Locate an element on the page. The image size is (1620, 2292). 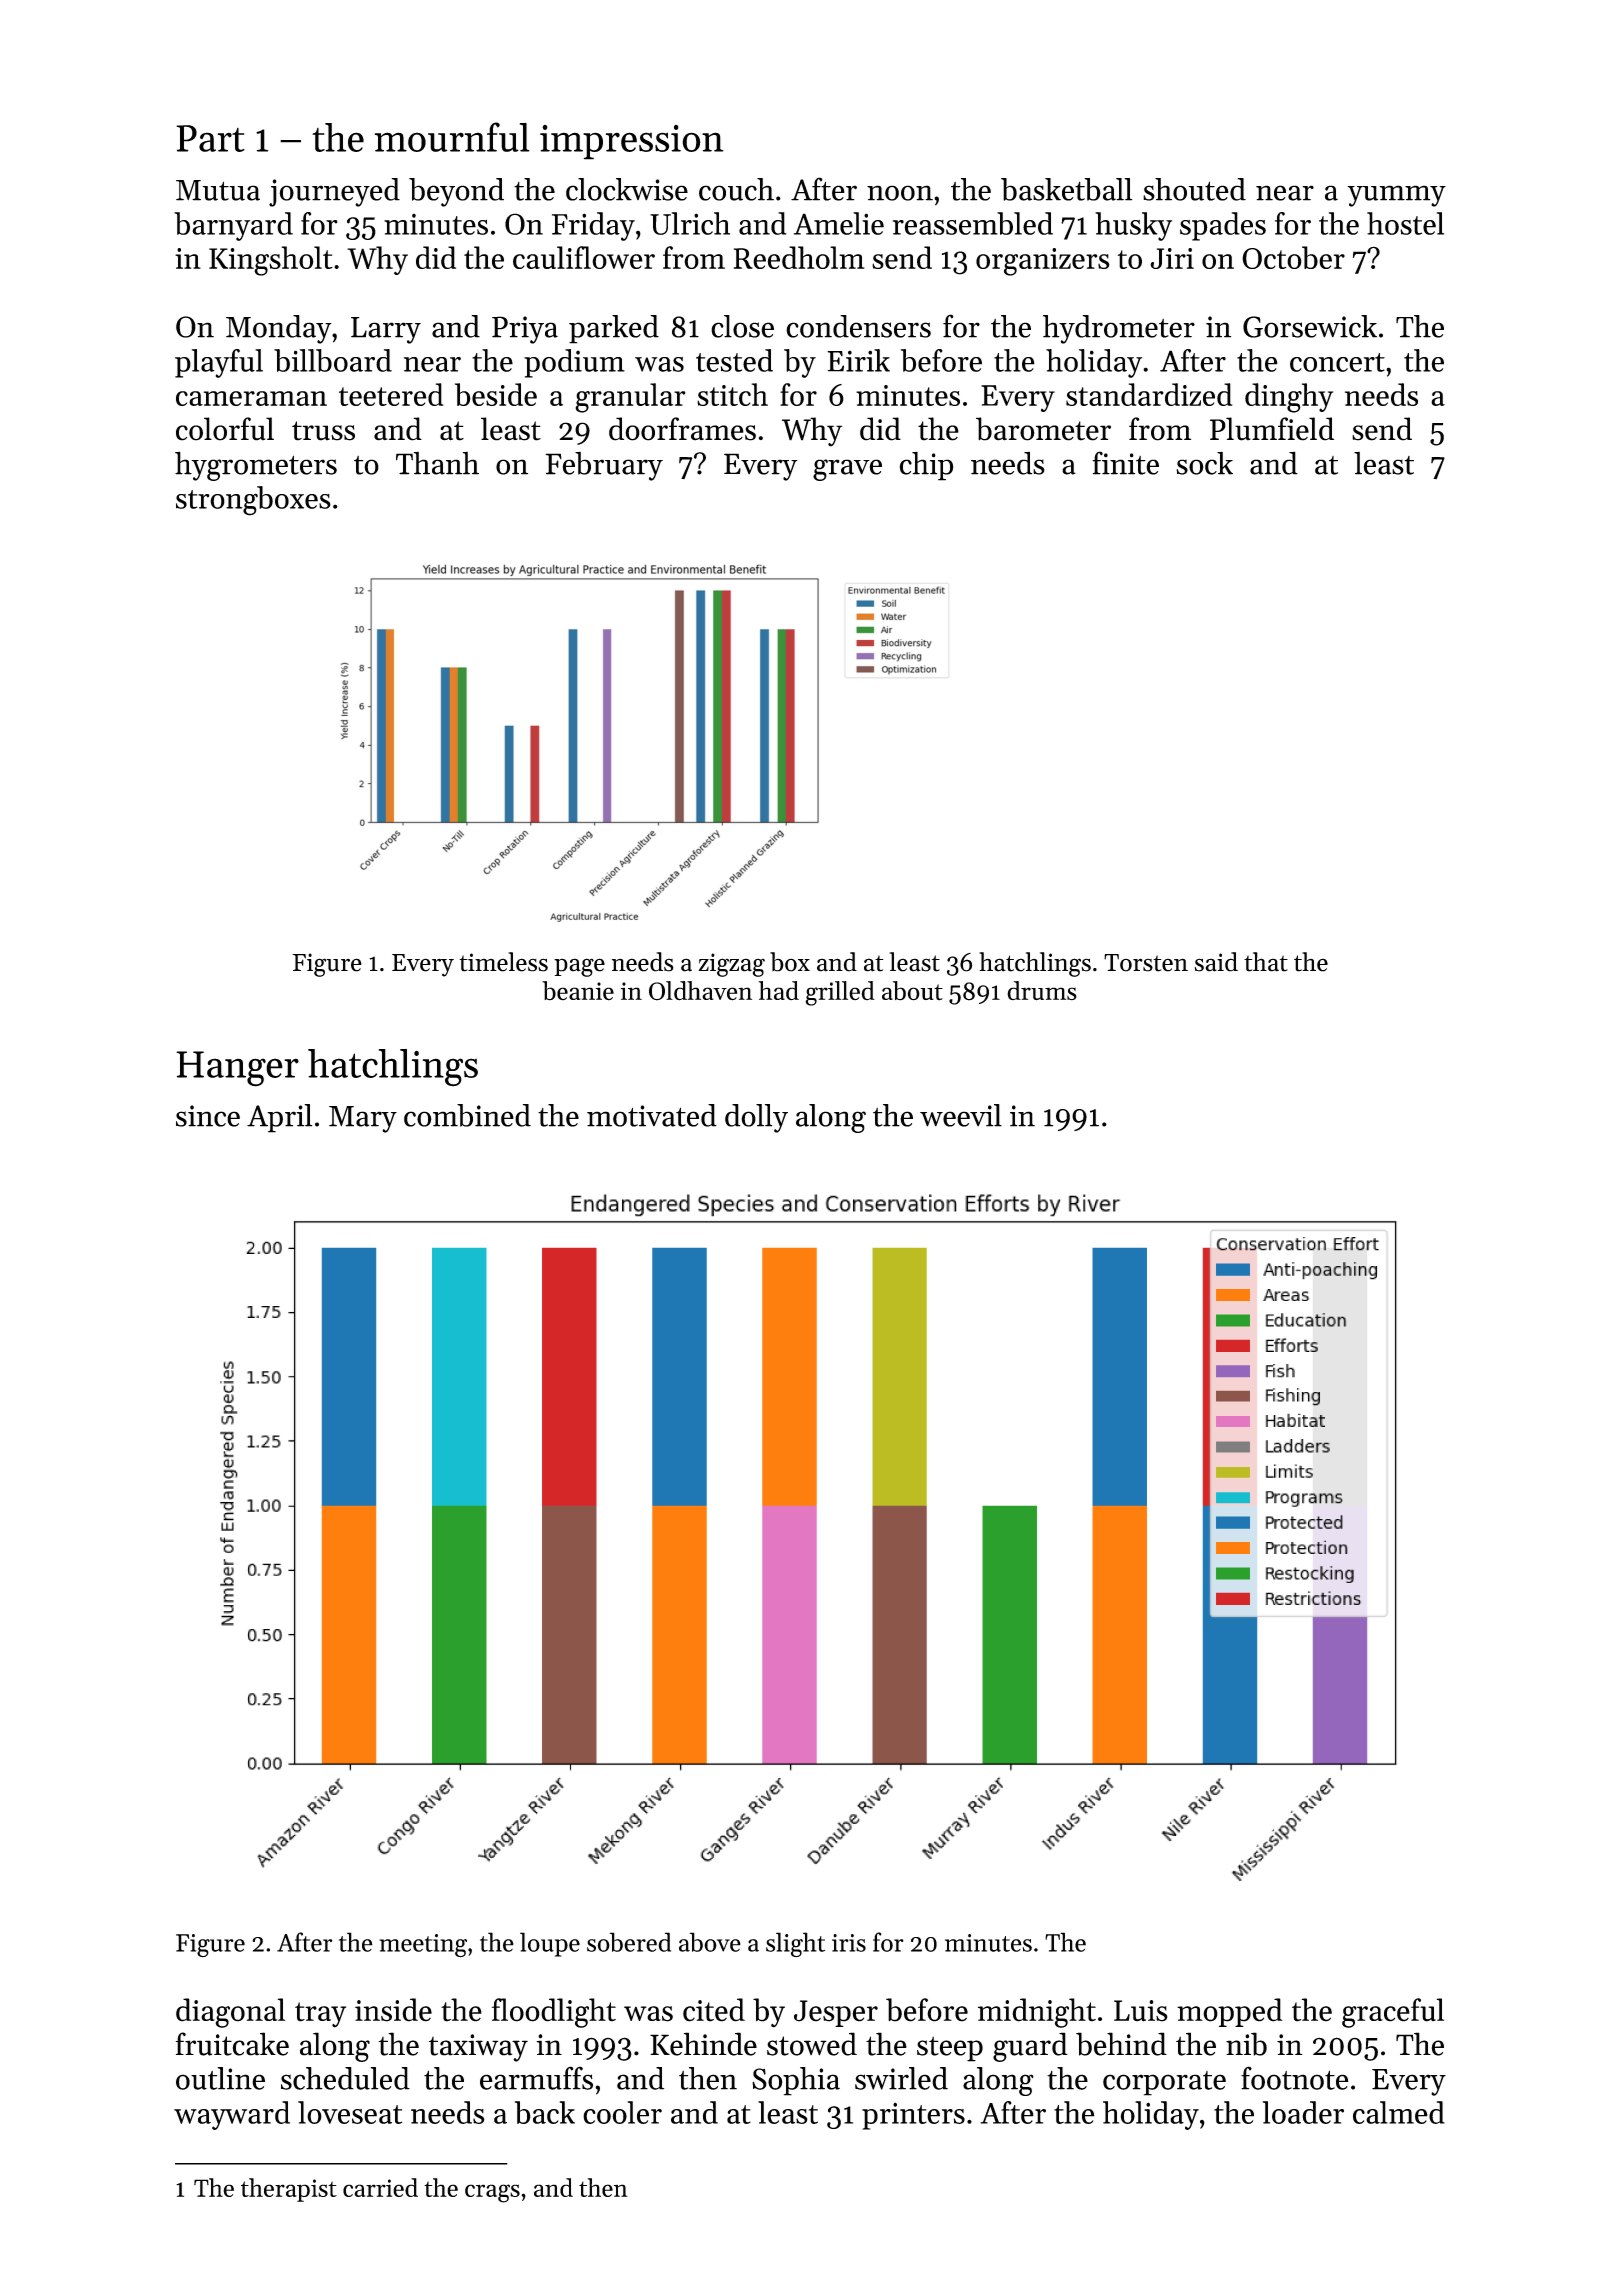
hostel is located at coordinates (1405, 223).
